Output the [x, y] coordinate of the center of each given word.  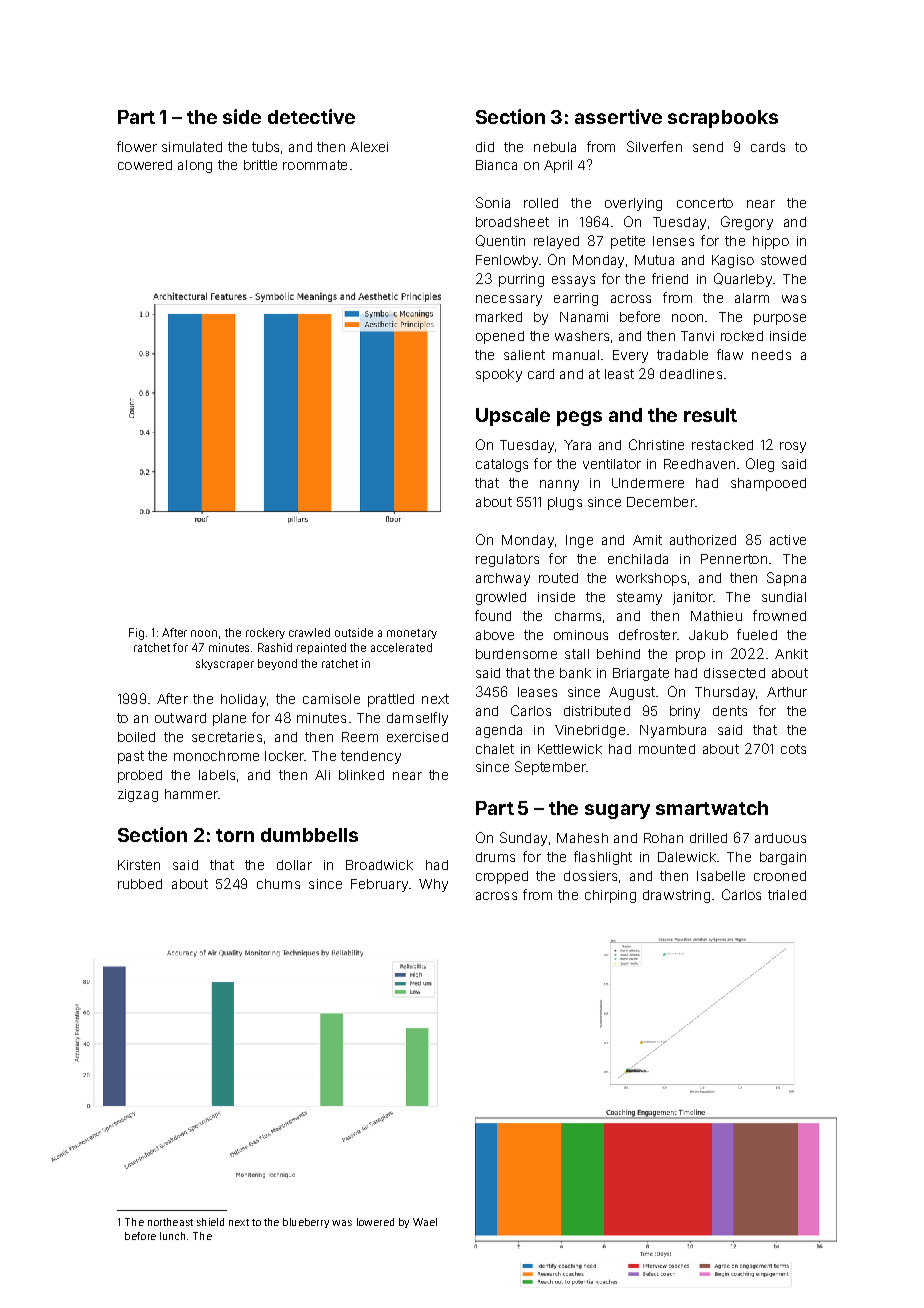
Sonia [493, 202]
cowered [145, 165]
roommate [315, 165]
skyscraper [225, 664]
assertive [618, 116]
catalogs [502, 465]
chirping [610, 896]
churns [278, 884]
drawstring [676, 896]
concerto [705, 203]
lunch [172, 1236]
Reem [360, 737]
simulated [192, 147]
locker [284, 756]
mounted [667, 749]
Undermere [648, 483]
